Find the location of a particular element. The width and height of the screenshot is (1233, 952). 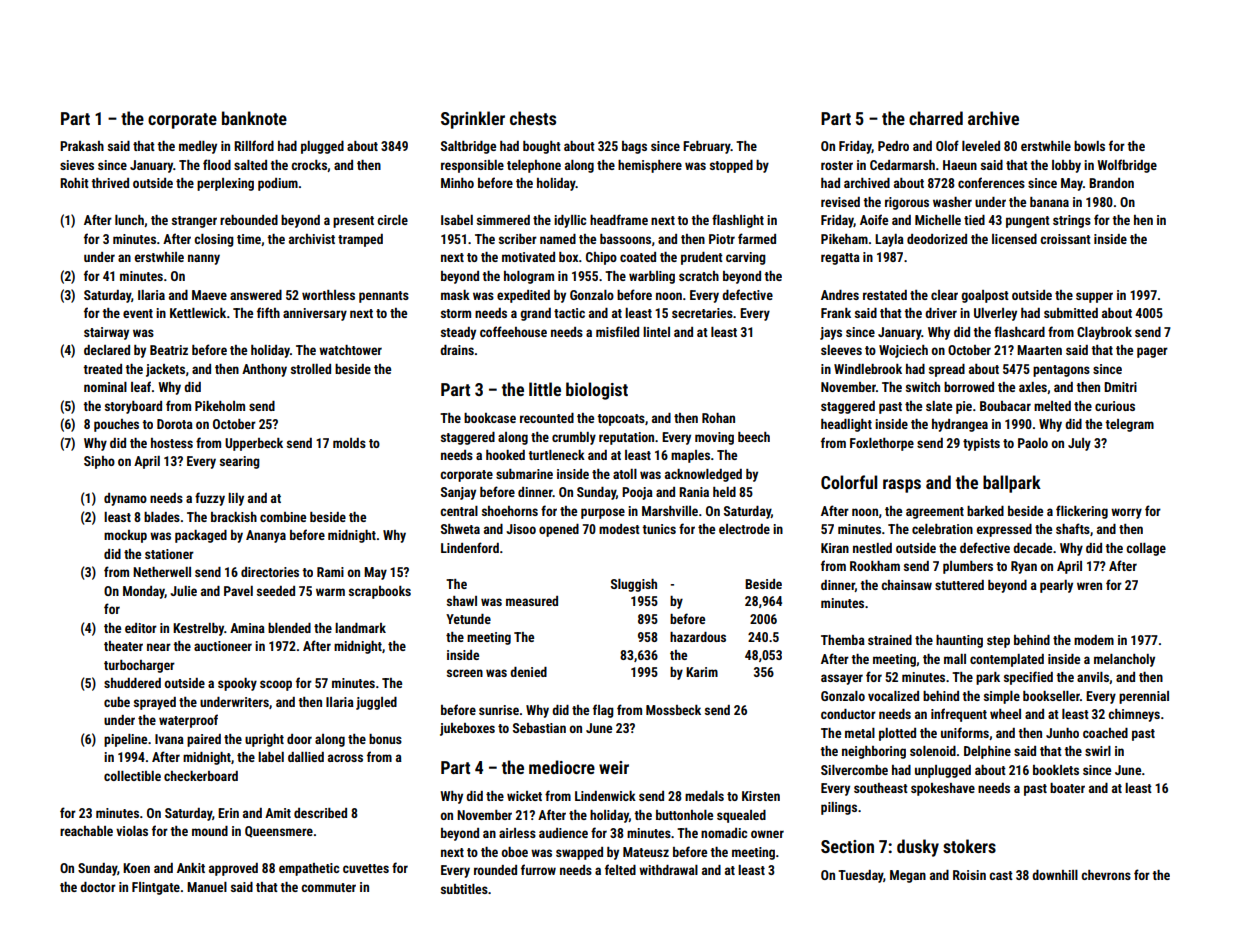

July is located at coordinates (1079, 444).
